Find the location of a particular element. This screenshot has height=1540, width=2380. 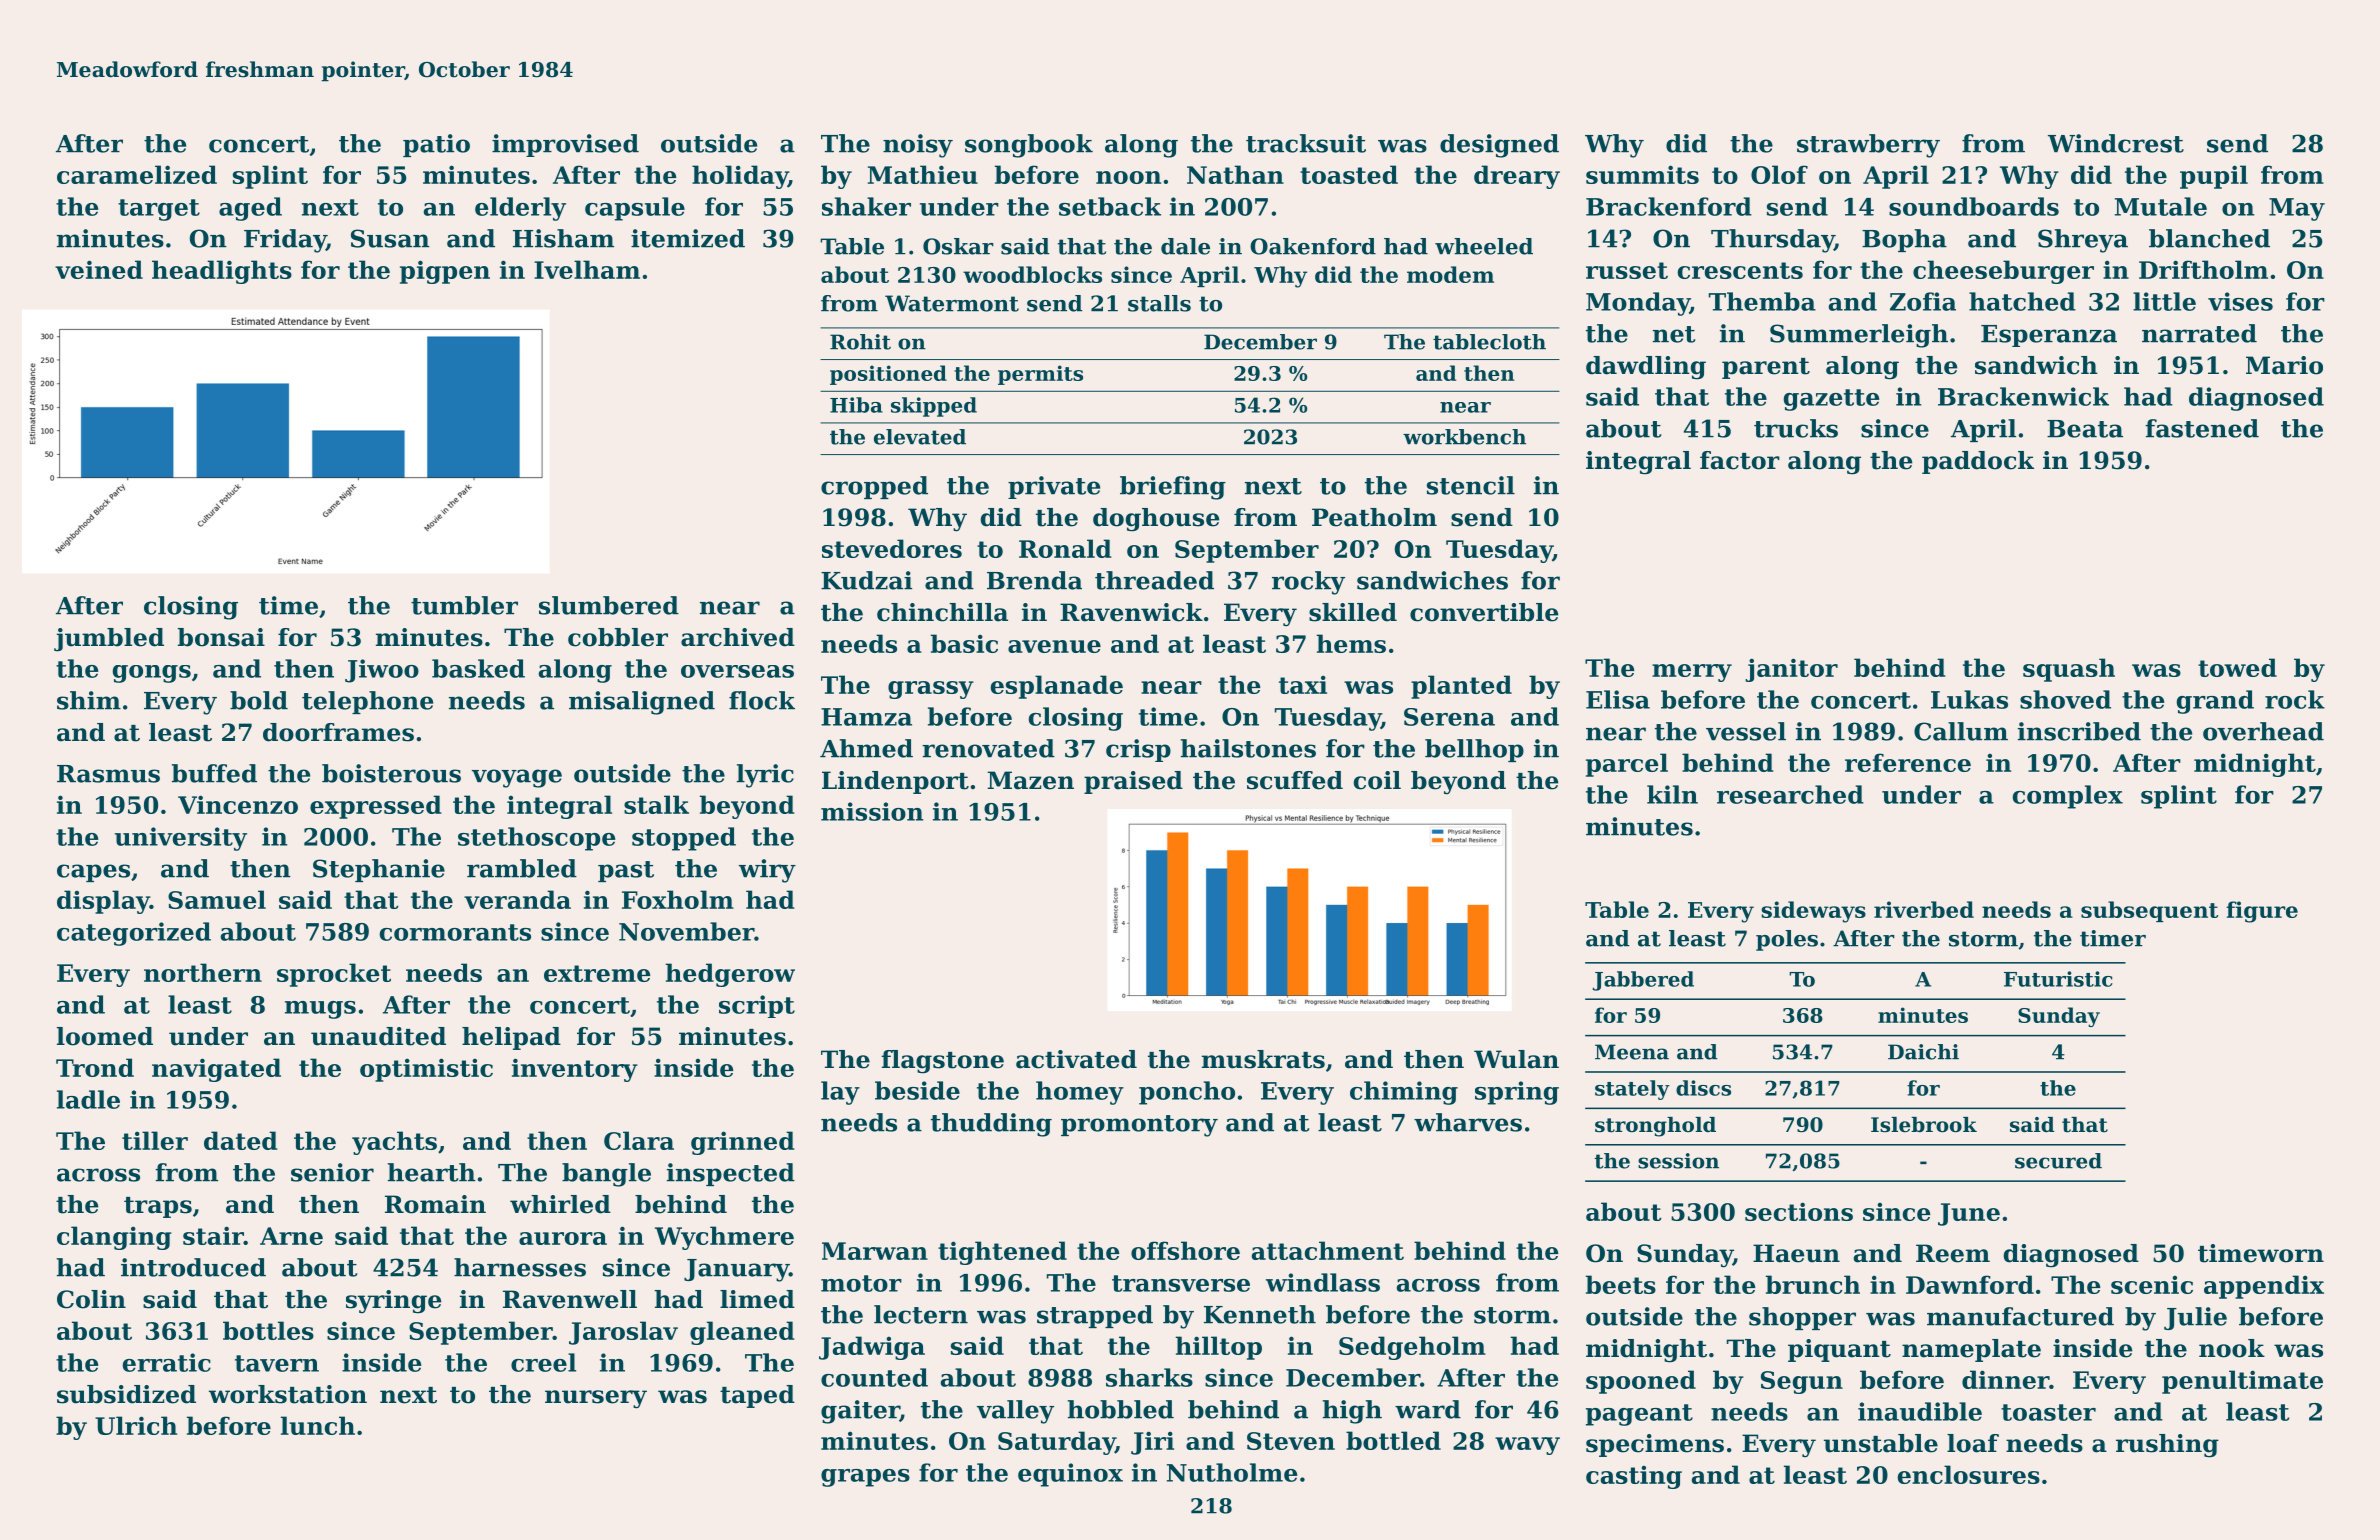

attachment is located at coordinates (1328, 1250).
